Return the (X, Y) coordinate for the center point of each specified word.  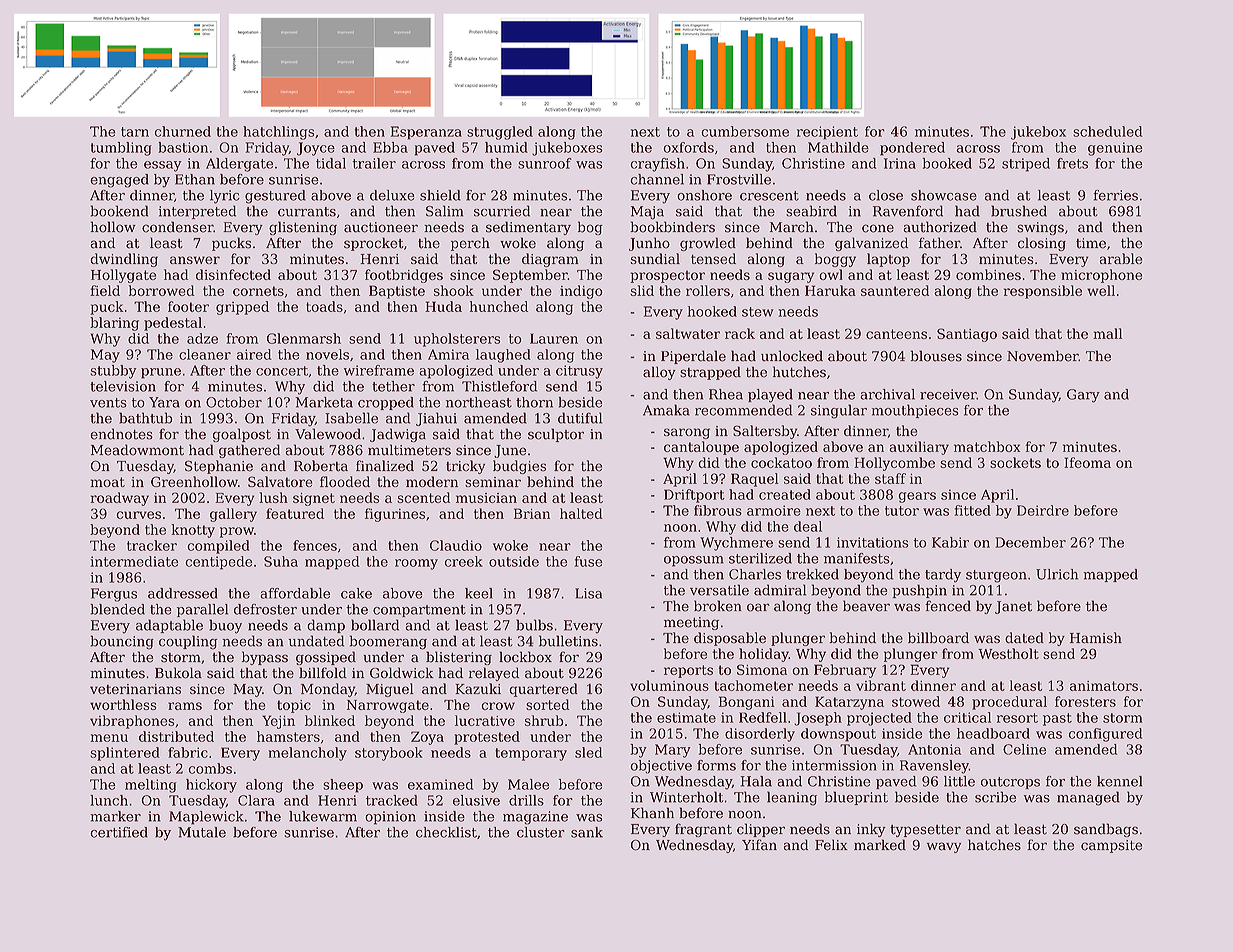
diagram (550, 260)
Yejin (278, 722)
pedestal (173, 324)
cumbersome (745, 131)
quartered (543, 690)
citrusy (579, 372)
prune (161, 373)
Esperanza (426, 133)
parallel (202, 610)
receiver (948, 394)
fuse (588, 561)
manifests (857, 558)
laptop (888, 260)
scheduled (1108, 131)
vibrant (881, 685)
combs (210, 768)
